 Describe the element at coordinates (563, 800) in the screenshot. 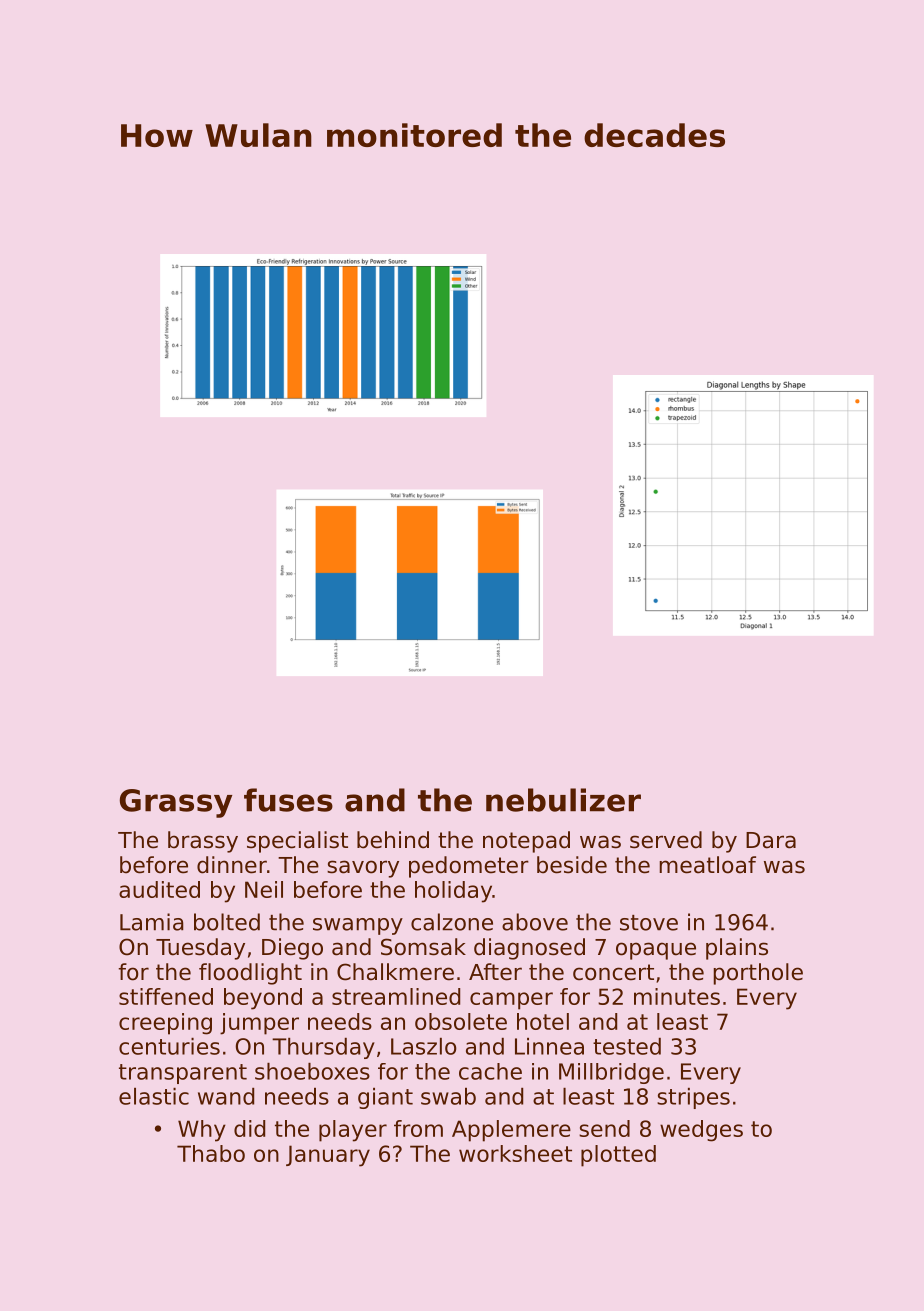

I see `nebulizer` at that location.
